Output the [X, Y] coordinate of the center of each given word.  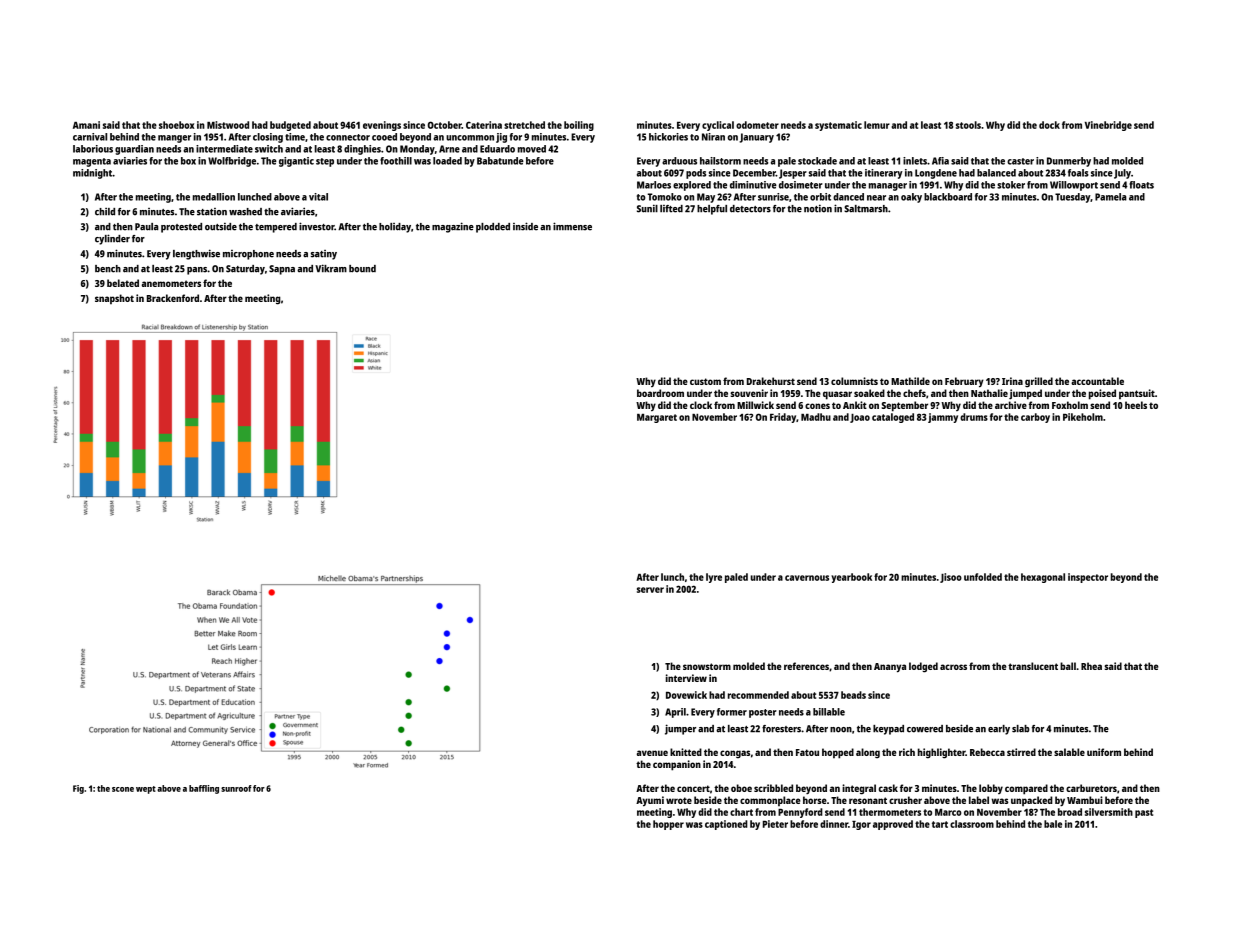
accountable [1097, 381]
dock [1049, 125]
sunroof [236, 788]
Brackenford [173, 298]
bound [362, 269]
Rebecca [987, 752]
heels [1136, 405]
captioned [726, 825]
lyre [714, 578]
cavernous [807, 578]
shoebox [177, 125]
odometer [757, 125]
